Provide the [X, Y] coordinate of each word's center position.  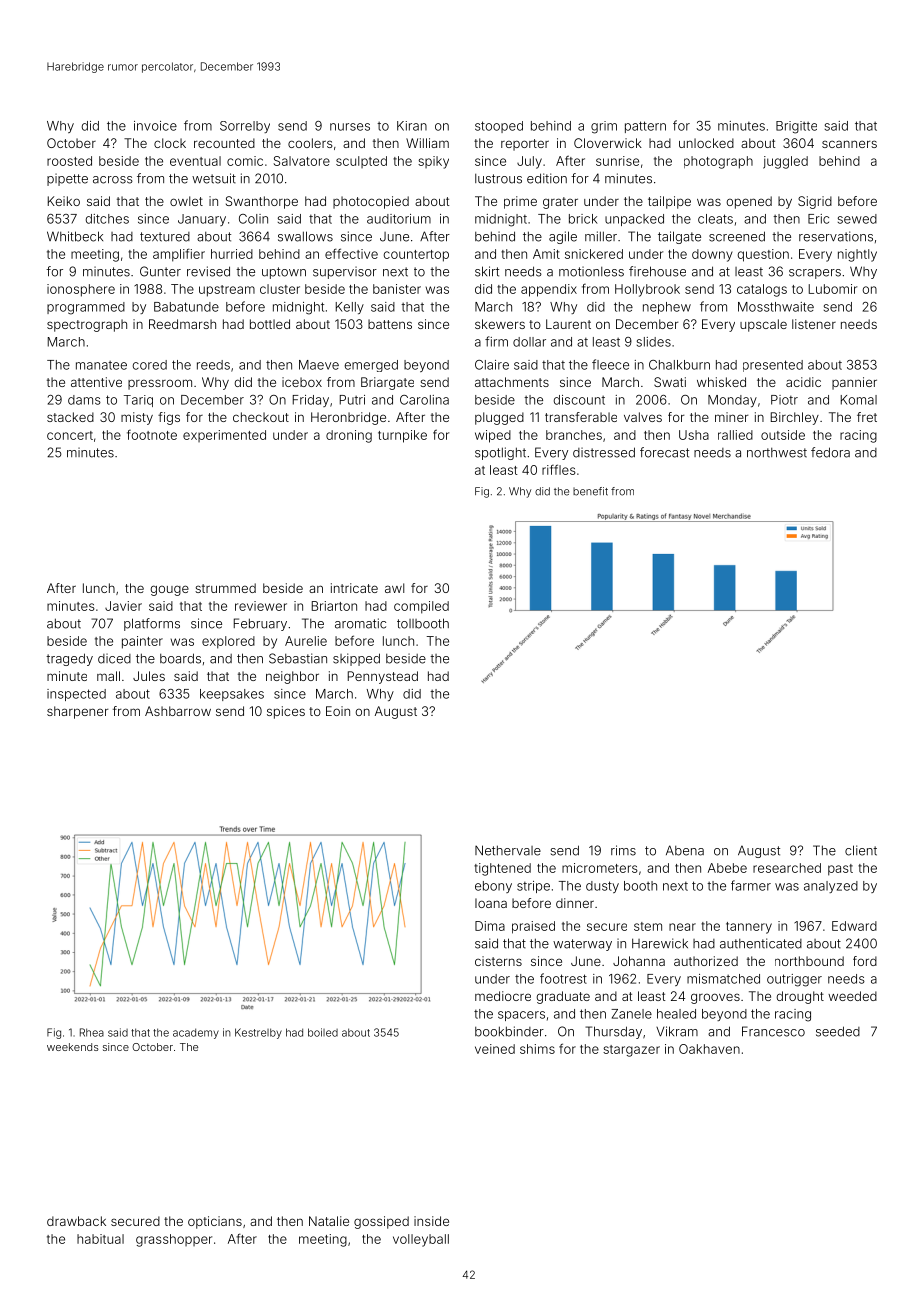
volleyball [421, 1240]
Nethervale [508, 850]
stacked [70, 417]
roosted [69, 161]
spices [286, 712]
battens [390, 324]
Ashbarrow [178, 711]
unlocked [706, 143]
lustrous [498, 179]
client [861, 850]
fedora [830, 452]
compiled [421, 607]
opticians [215, 1222]
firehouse [657, 271]
